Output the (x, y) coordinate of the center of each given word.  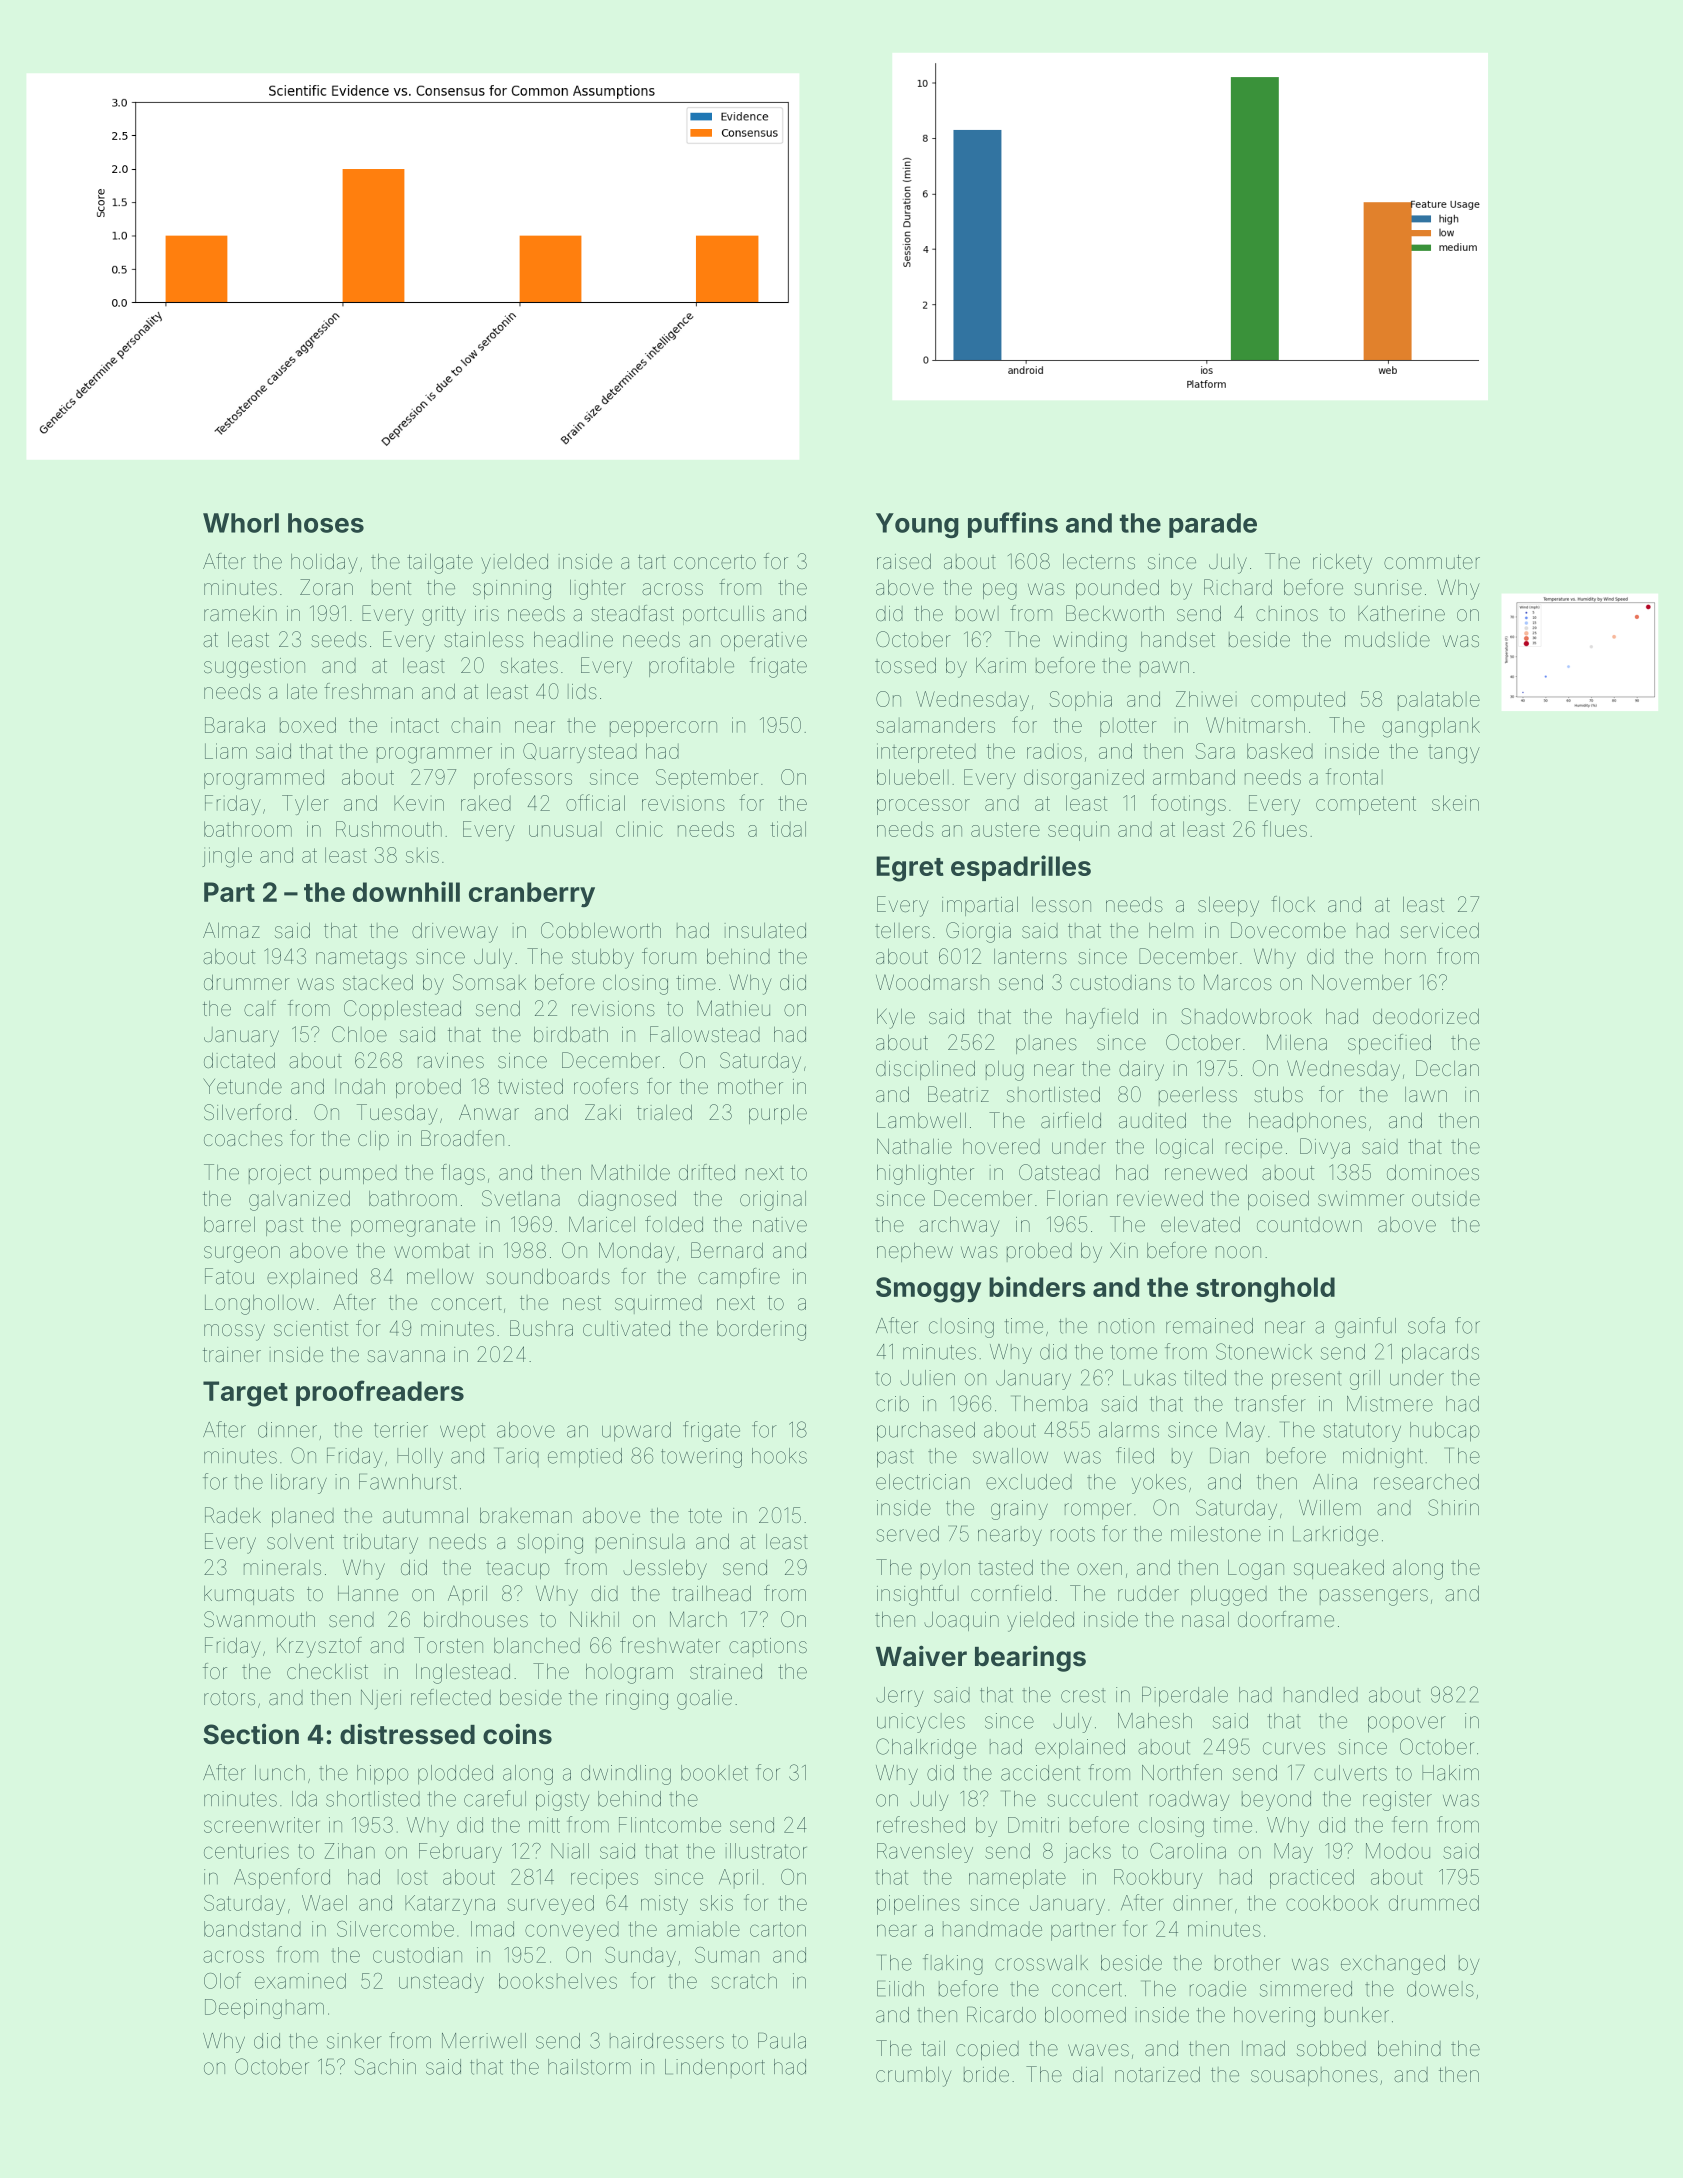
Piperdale (1185, 1697)
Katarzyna (450, 1905)
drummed (1434, 1903)
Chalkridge (926, 1748)
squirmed (658, 1304)
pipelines (918, 1905)
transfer (1270, 1403)
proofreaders (380, 1393)
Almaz (231, 930)
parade (1213, 525)
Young (917, 525)
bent (391, 587)
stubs (1278, 1094)
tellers (902, 930)
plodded (455, 1775)
